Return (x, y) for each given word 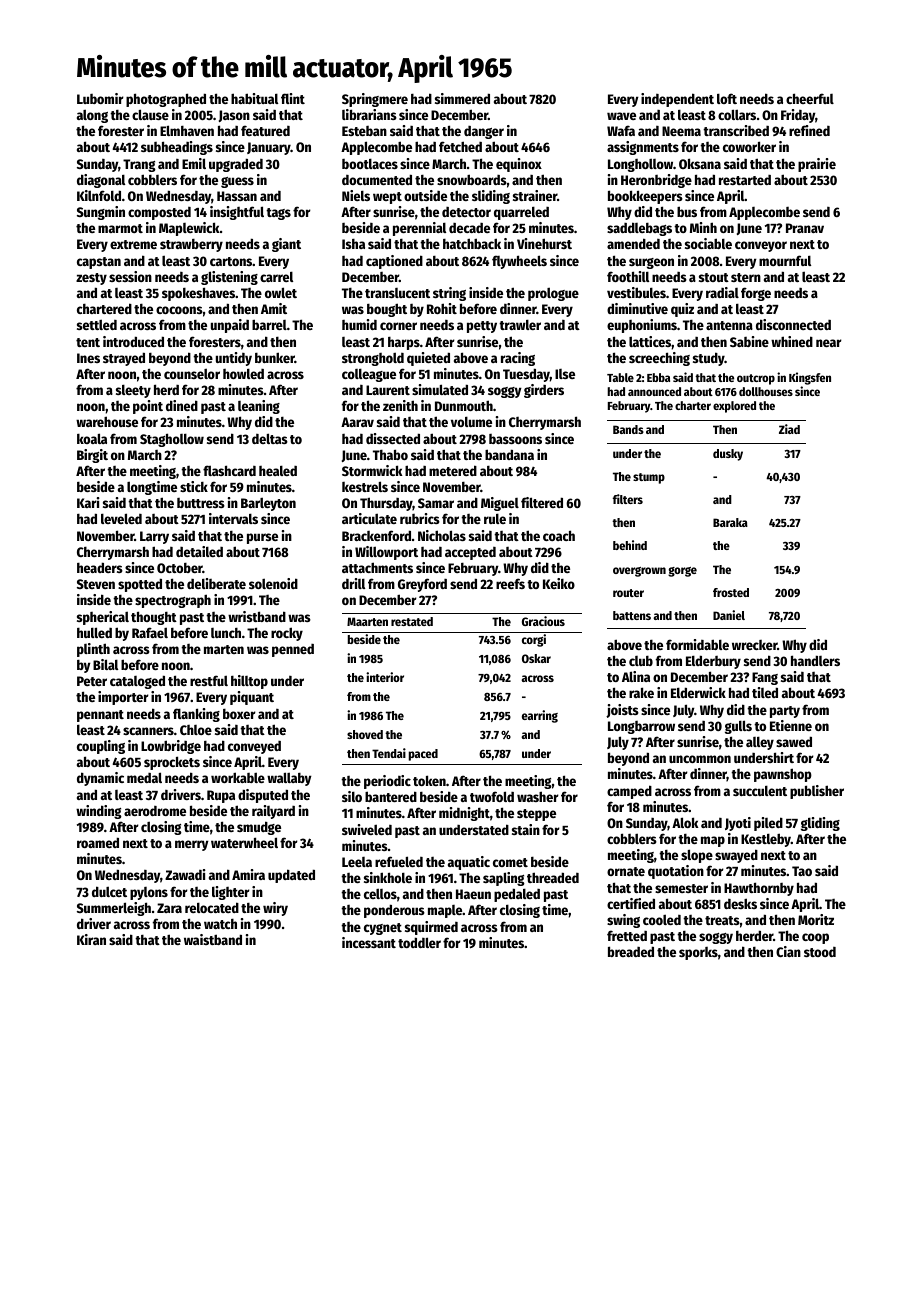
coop (815, 938)
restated (412, 621)
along (92, 116)
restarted (745, 180)
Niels (356, 195)
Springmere (375, 100)
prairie (817, 165)
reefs (510, 583)
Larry (154, 537)
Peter (92, 681)
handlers (815, 660)
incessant (369, 942)
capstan (99, 263)
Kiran (91, 939)
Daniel (729, 615)
